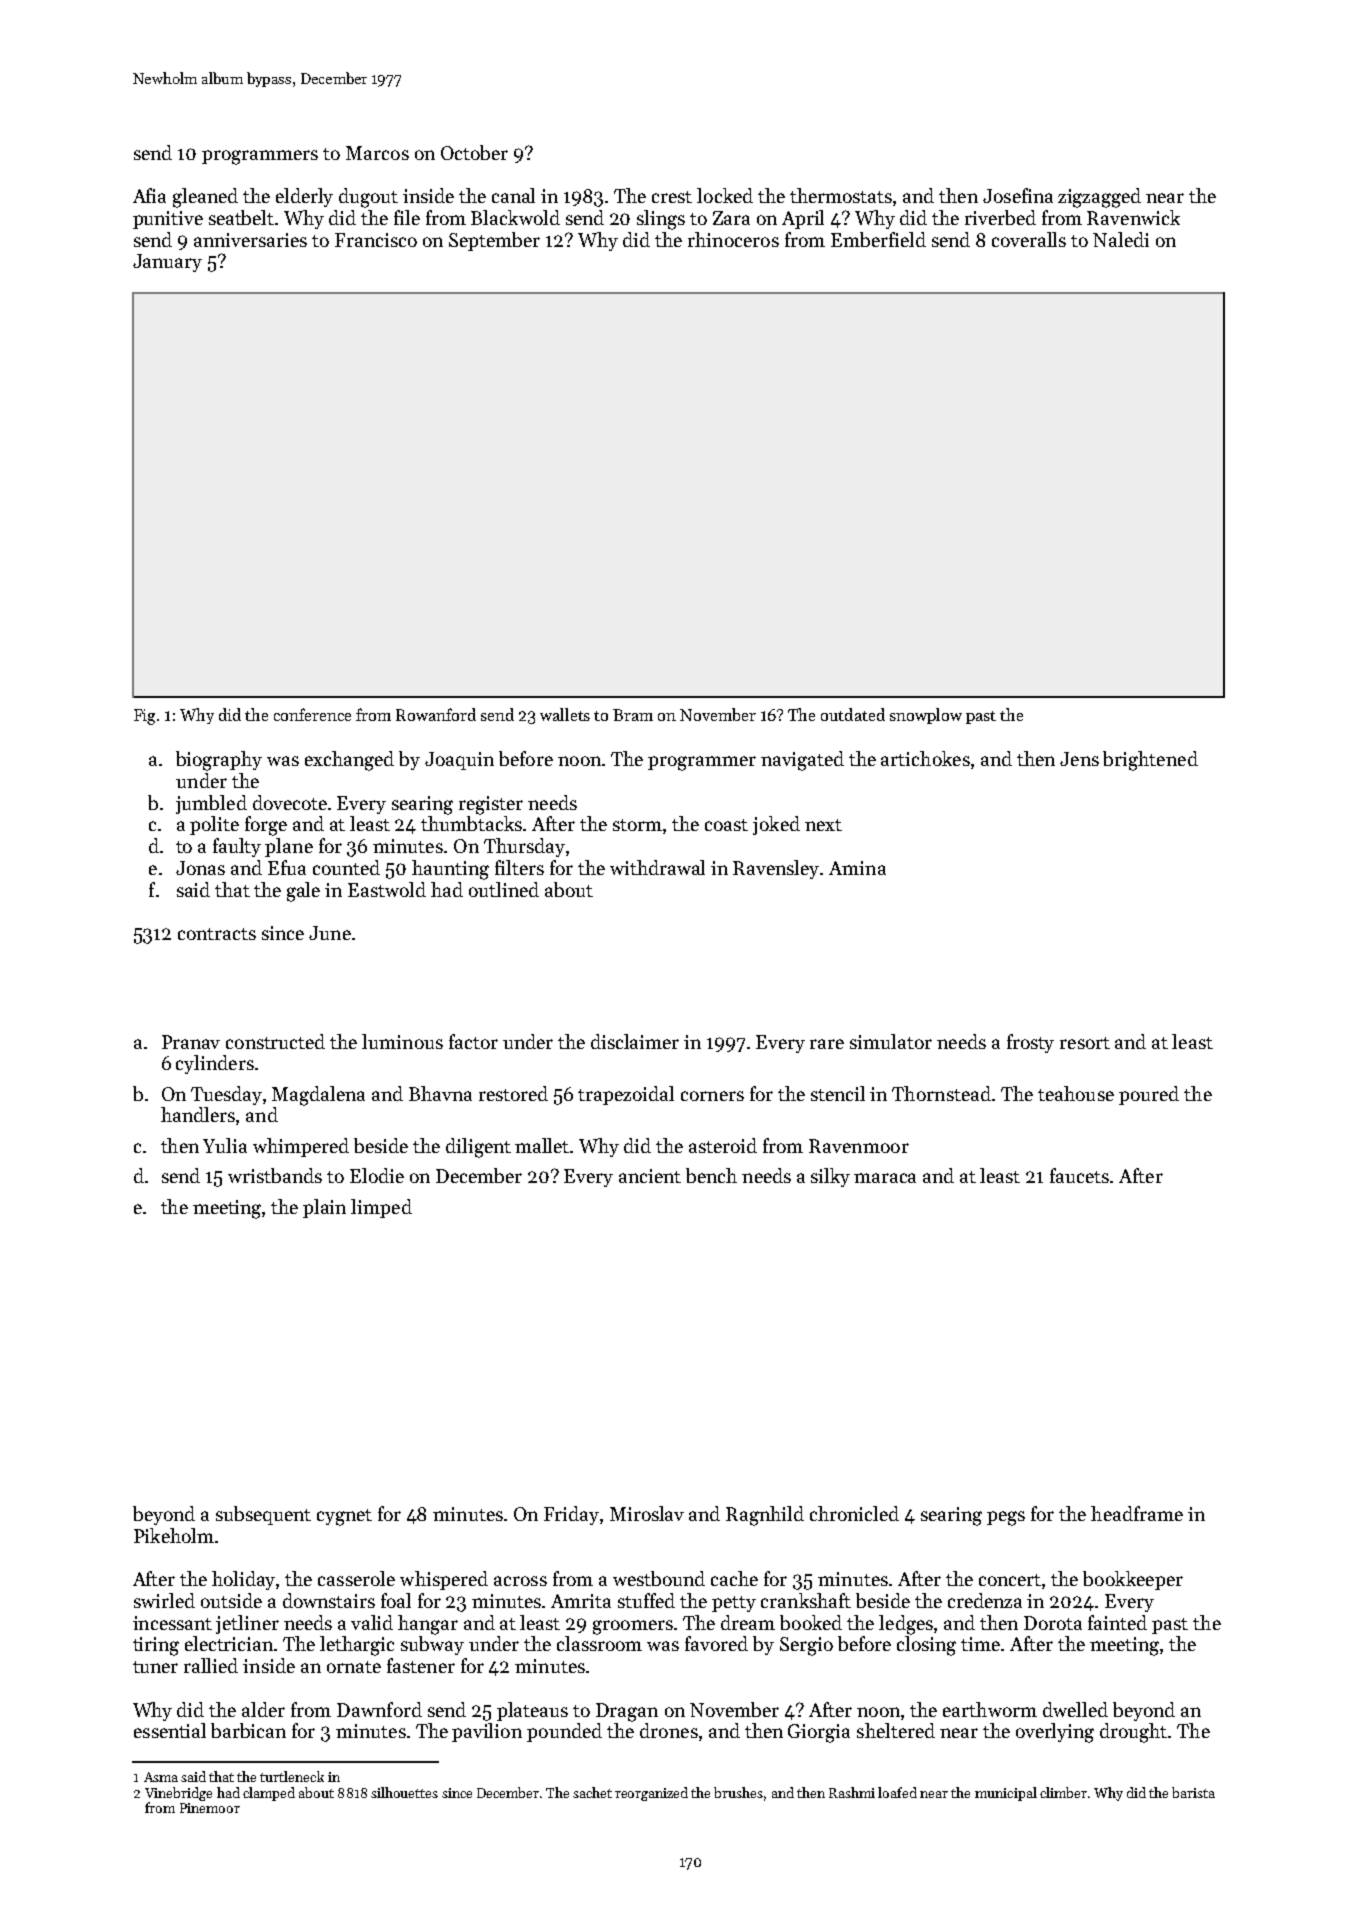 The width and height of the screenshot is (1357, 1920). What do you see at coordinates (1079, 1175) in the screenshot?
I see `faucets` at bounding box center [1079, 1175].
